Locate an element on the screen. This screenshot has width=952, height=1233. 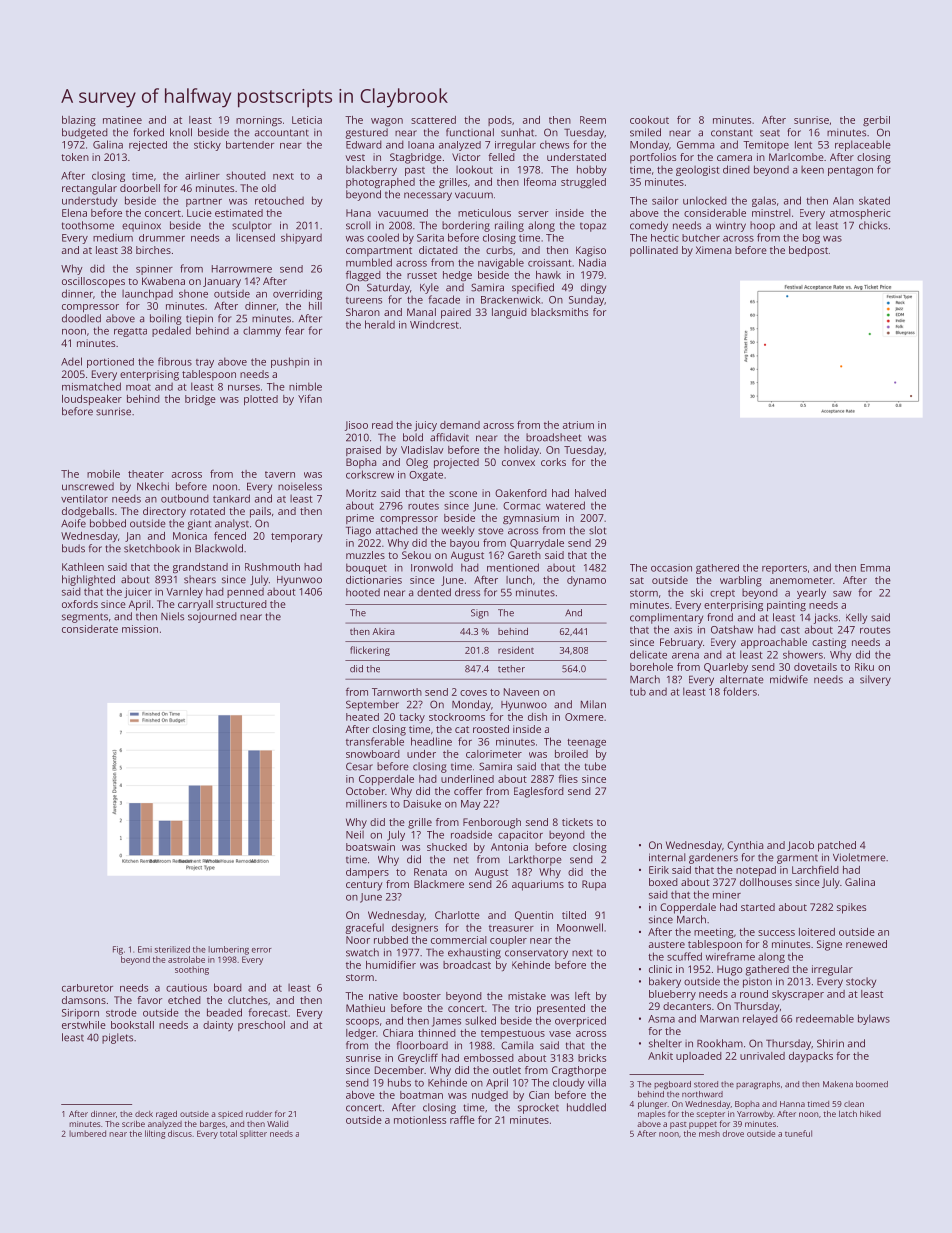
lunch is located at coordinates (519, 580).
